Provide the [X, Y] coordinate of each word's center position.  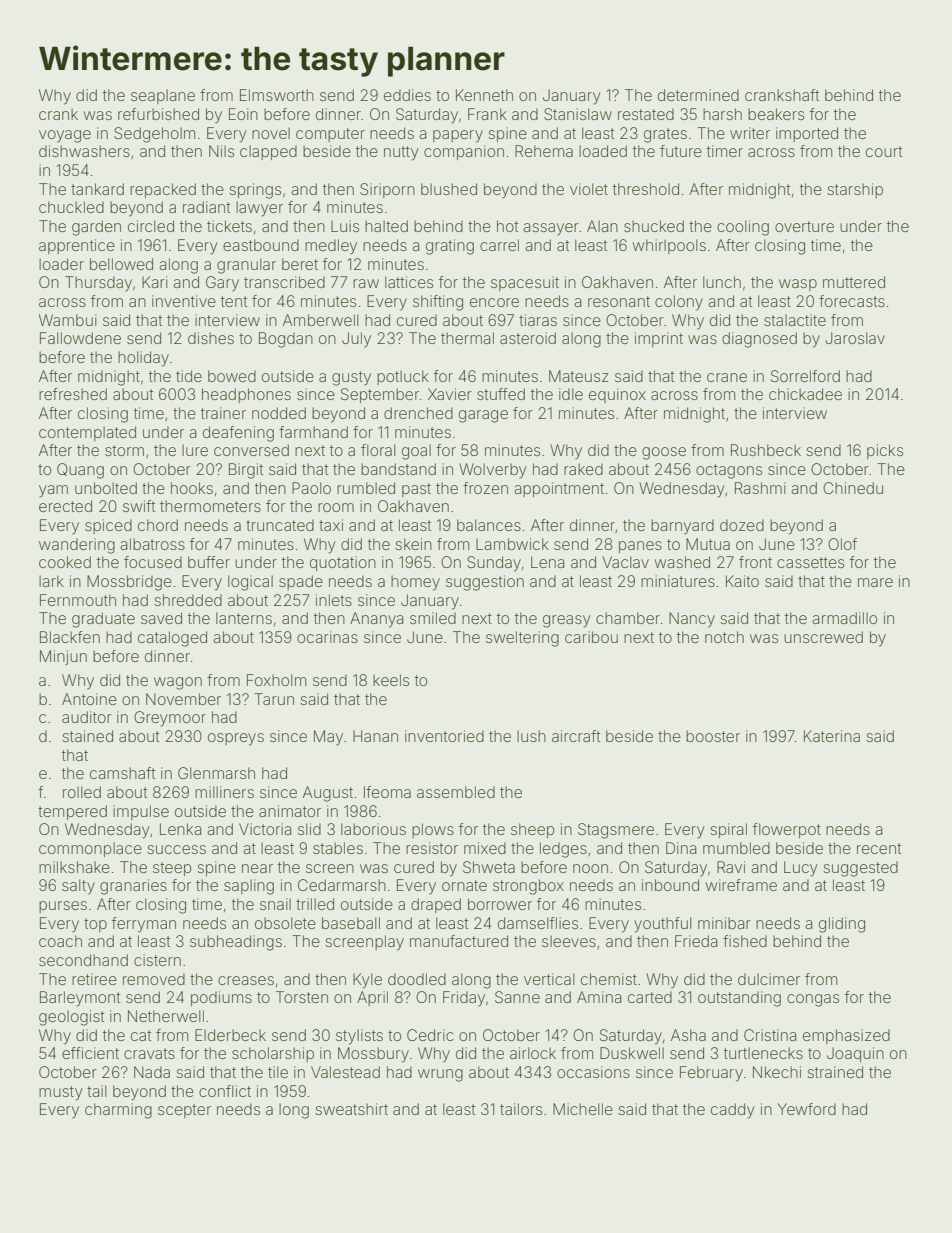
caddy [733, 1111]
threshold [646, 189]
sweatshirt [351, 1109]
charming [118, 1111]
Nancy [692, 620]
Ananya [376, 620]
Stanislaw [578, 114]
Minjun [63, 657]
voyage [65, 136]
